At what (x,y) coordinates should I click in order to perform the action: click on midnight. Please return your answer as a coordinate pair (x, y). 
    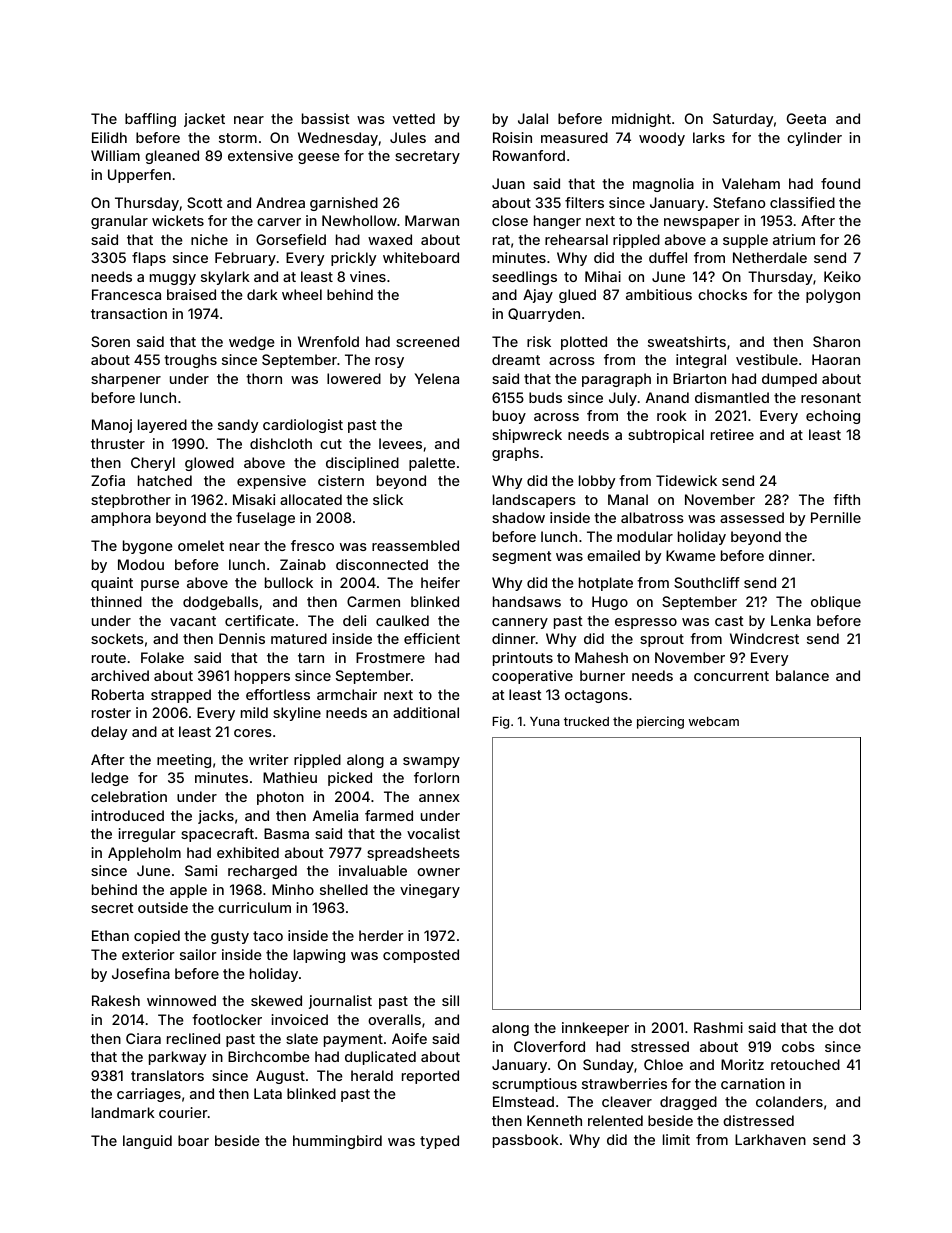
    Looking at the image, I should click on (641, 120).
